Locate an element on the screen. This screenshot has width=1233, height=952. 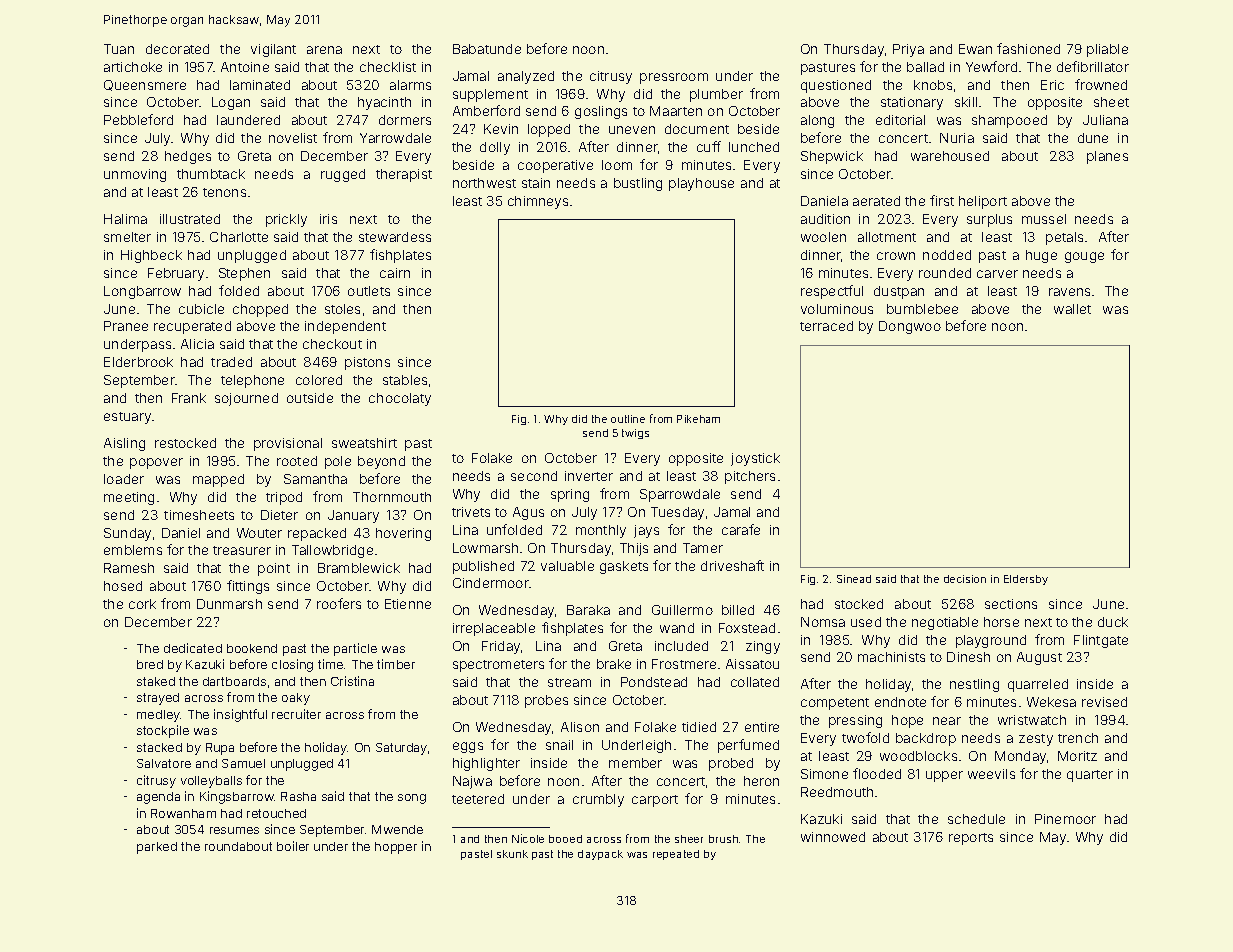
Tuan is located at coordinates (119, 49).
